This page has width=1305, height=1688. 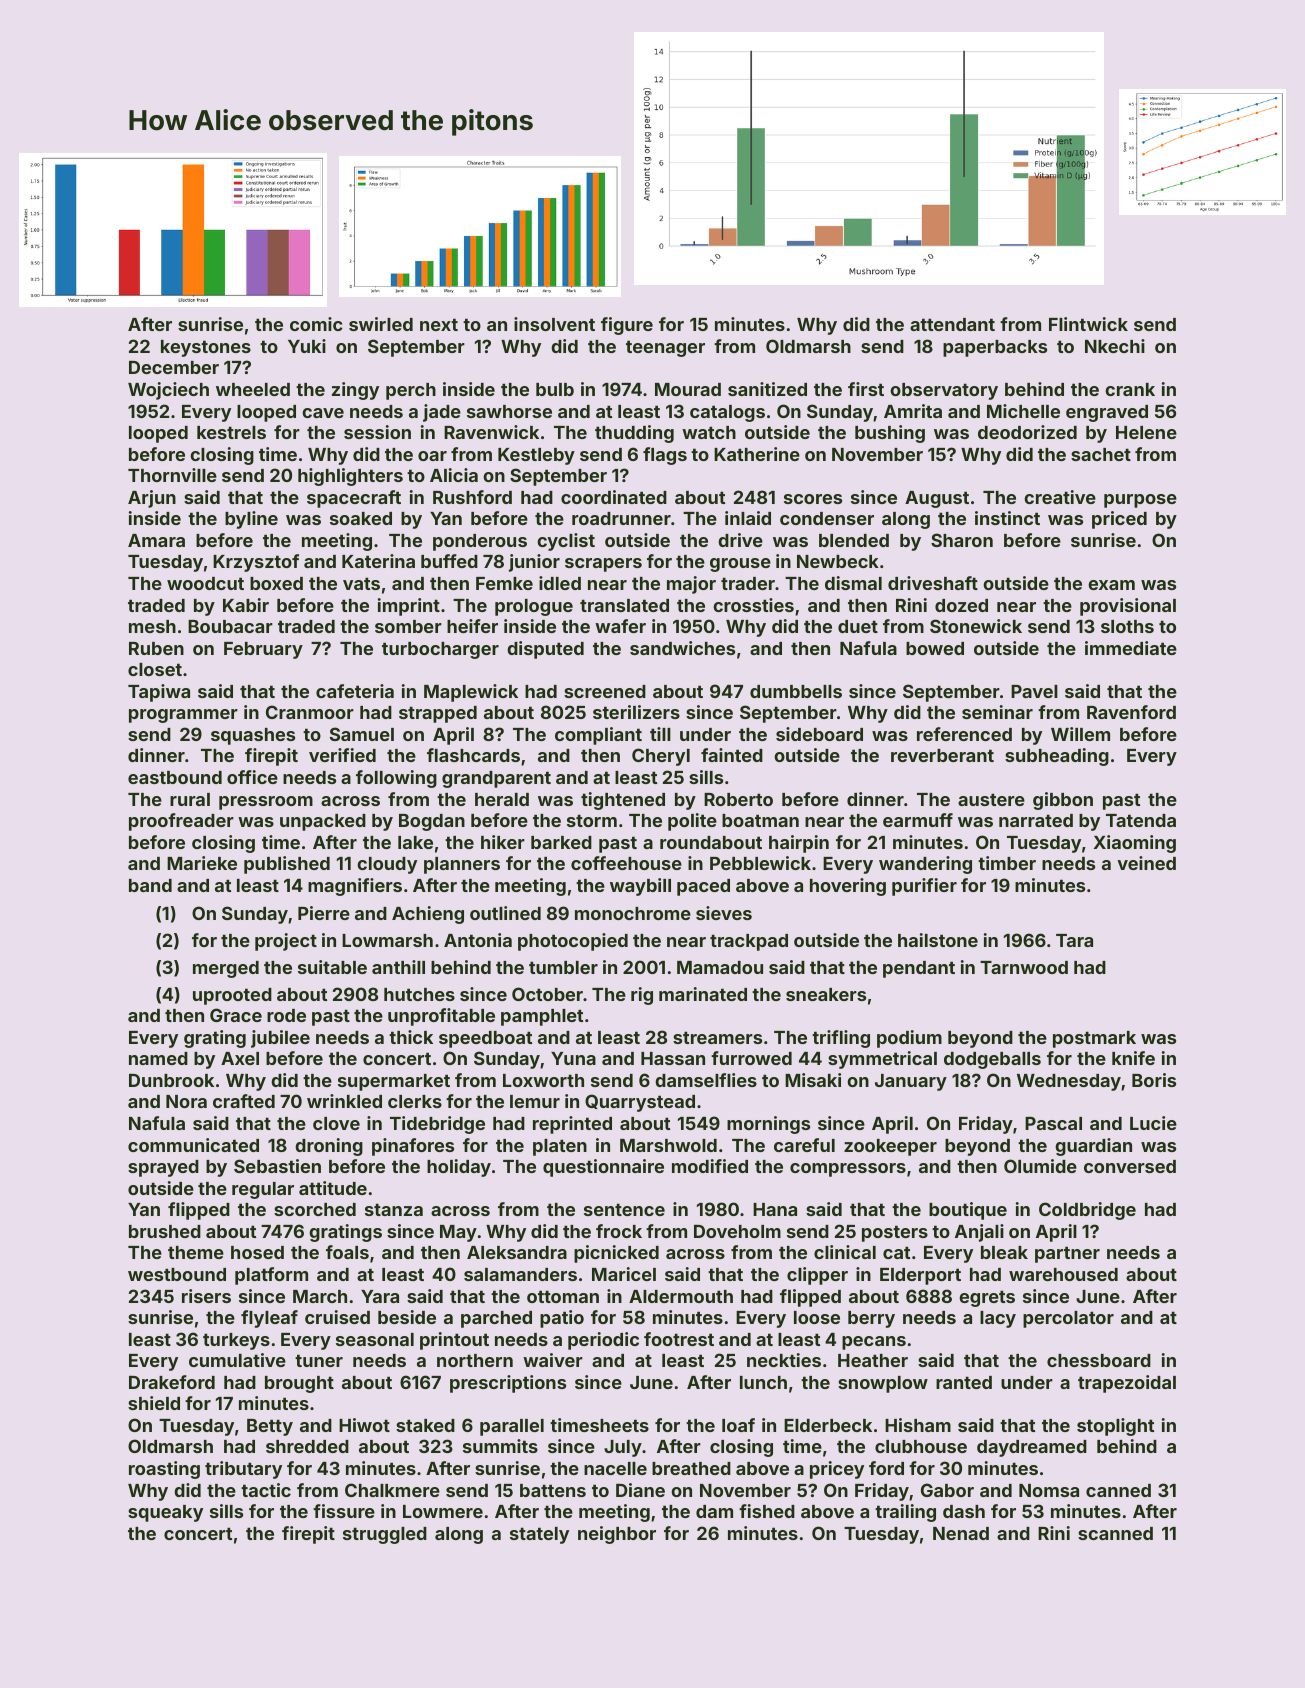 I want to click on frock, so click(x=619, y=1231).
